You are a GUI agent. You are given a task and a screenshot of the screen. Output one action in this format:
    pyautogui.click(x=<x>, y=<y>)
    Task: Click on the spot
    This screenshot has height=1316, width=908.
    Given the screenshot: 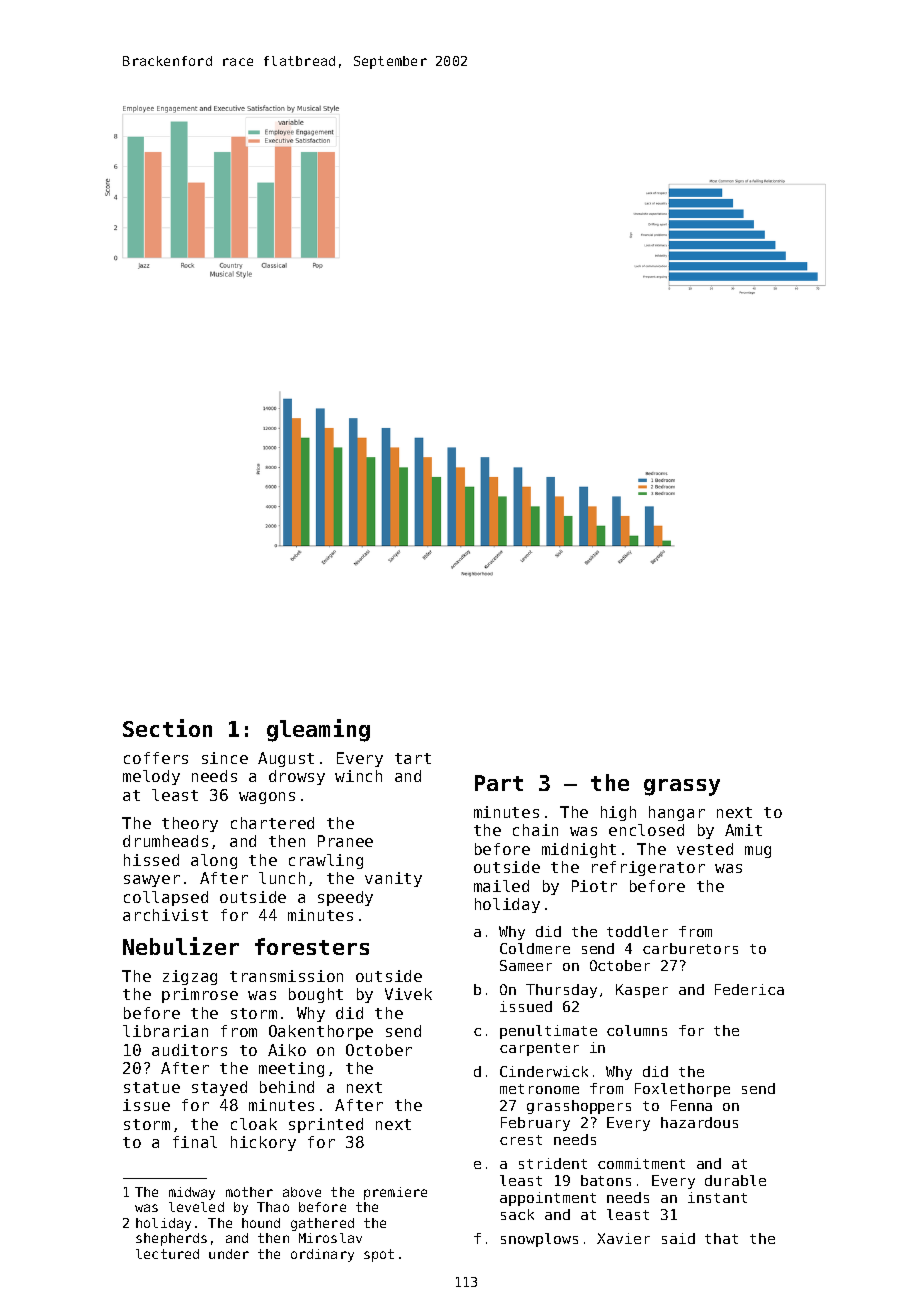 What is the action you would take?
    pyautogui.click(x=379, y=1255)
